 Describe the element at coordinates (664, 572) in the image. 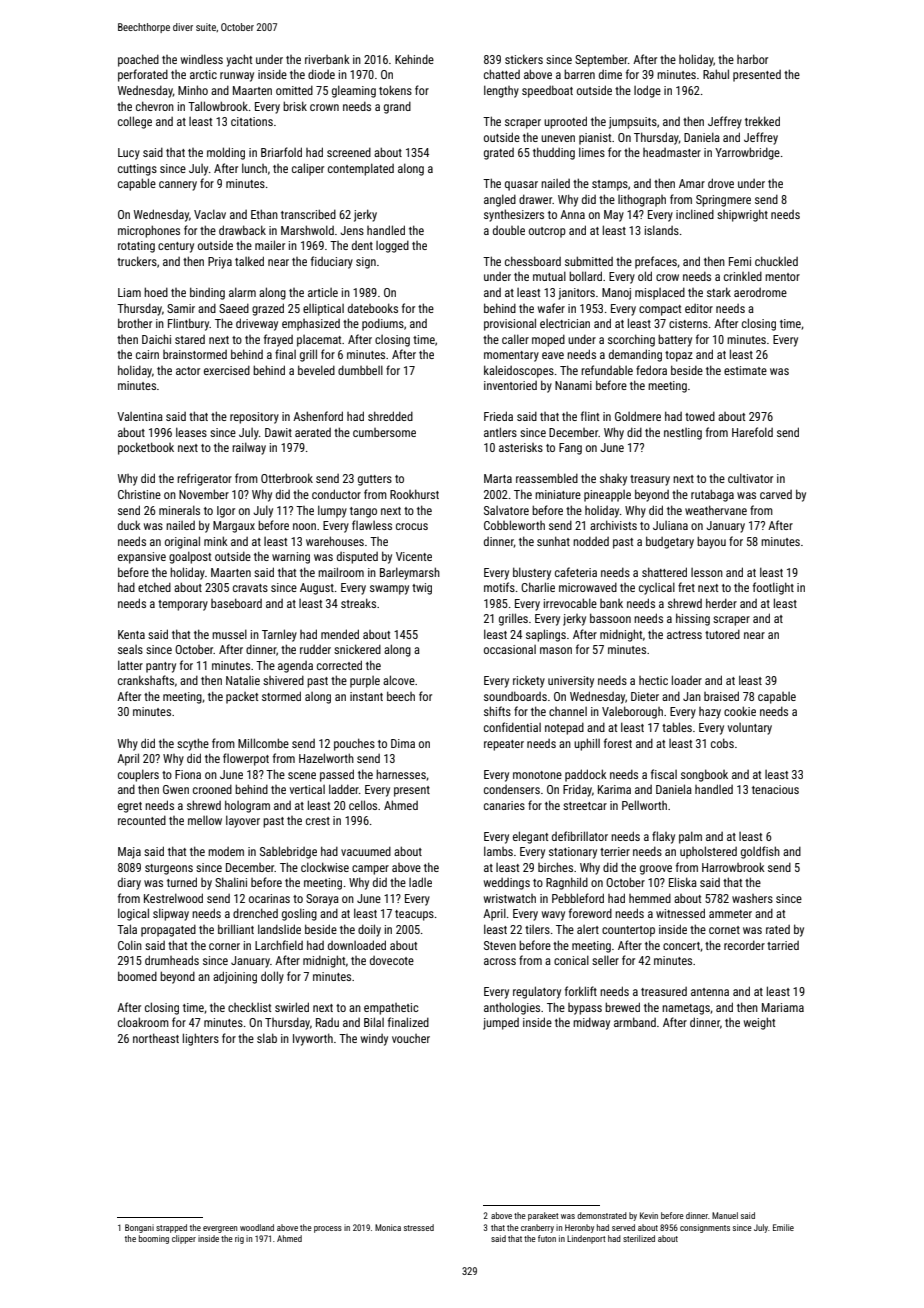

I see `shattered` at that location.
